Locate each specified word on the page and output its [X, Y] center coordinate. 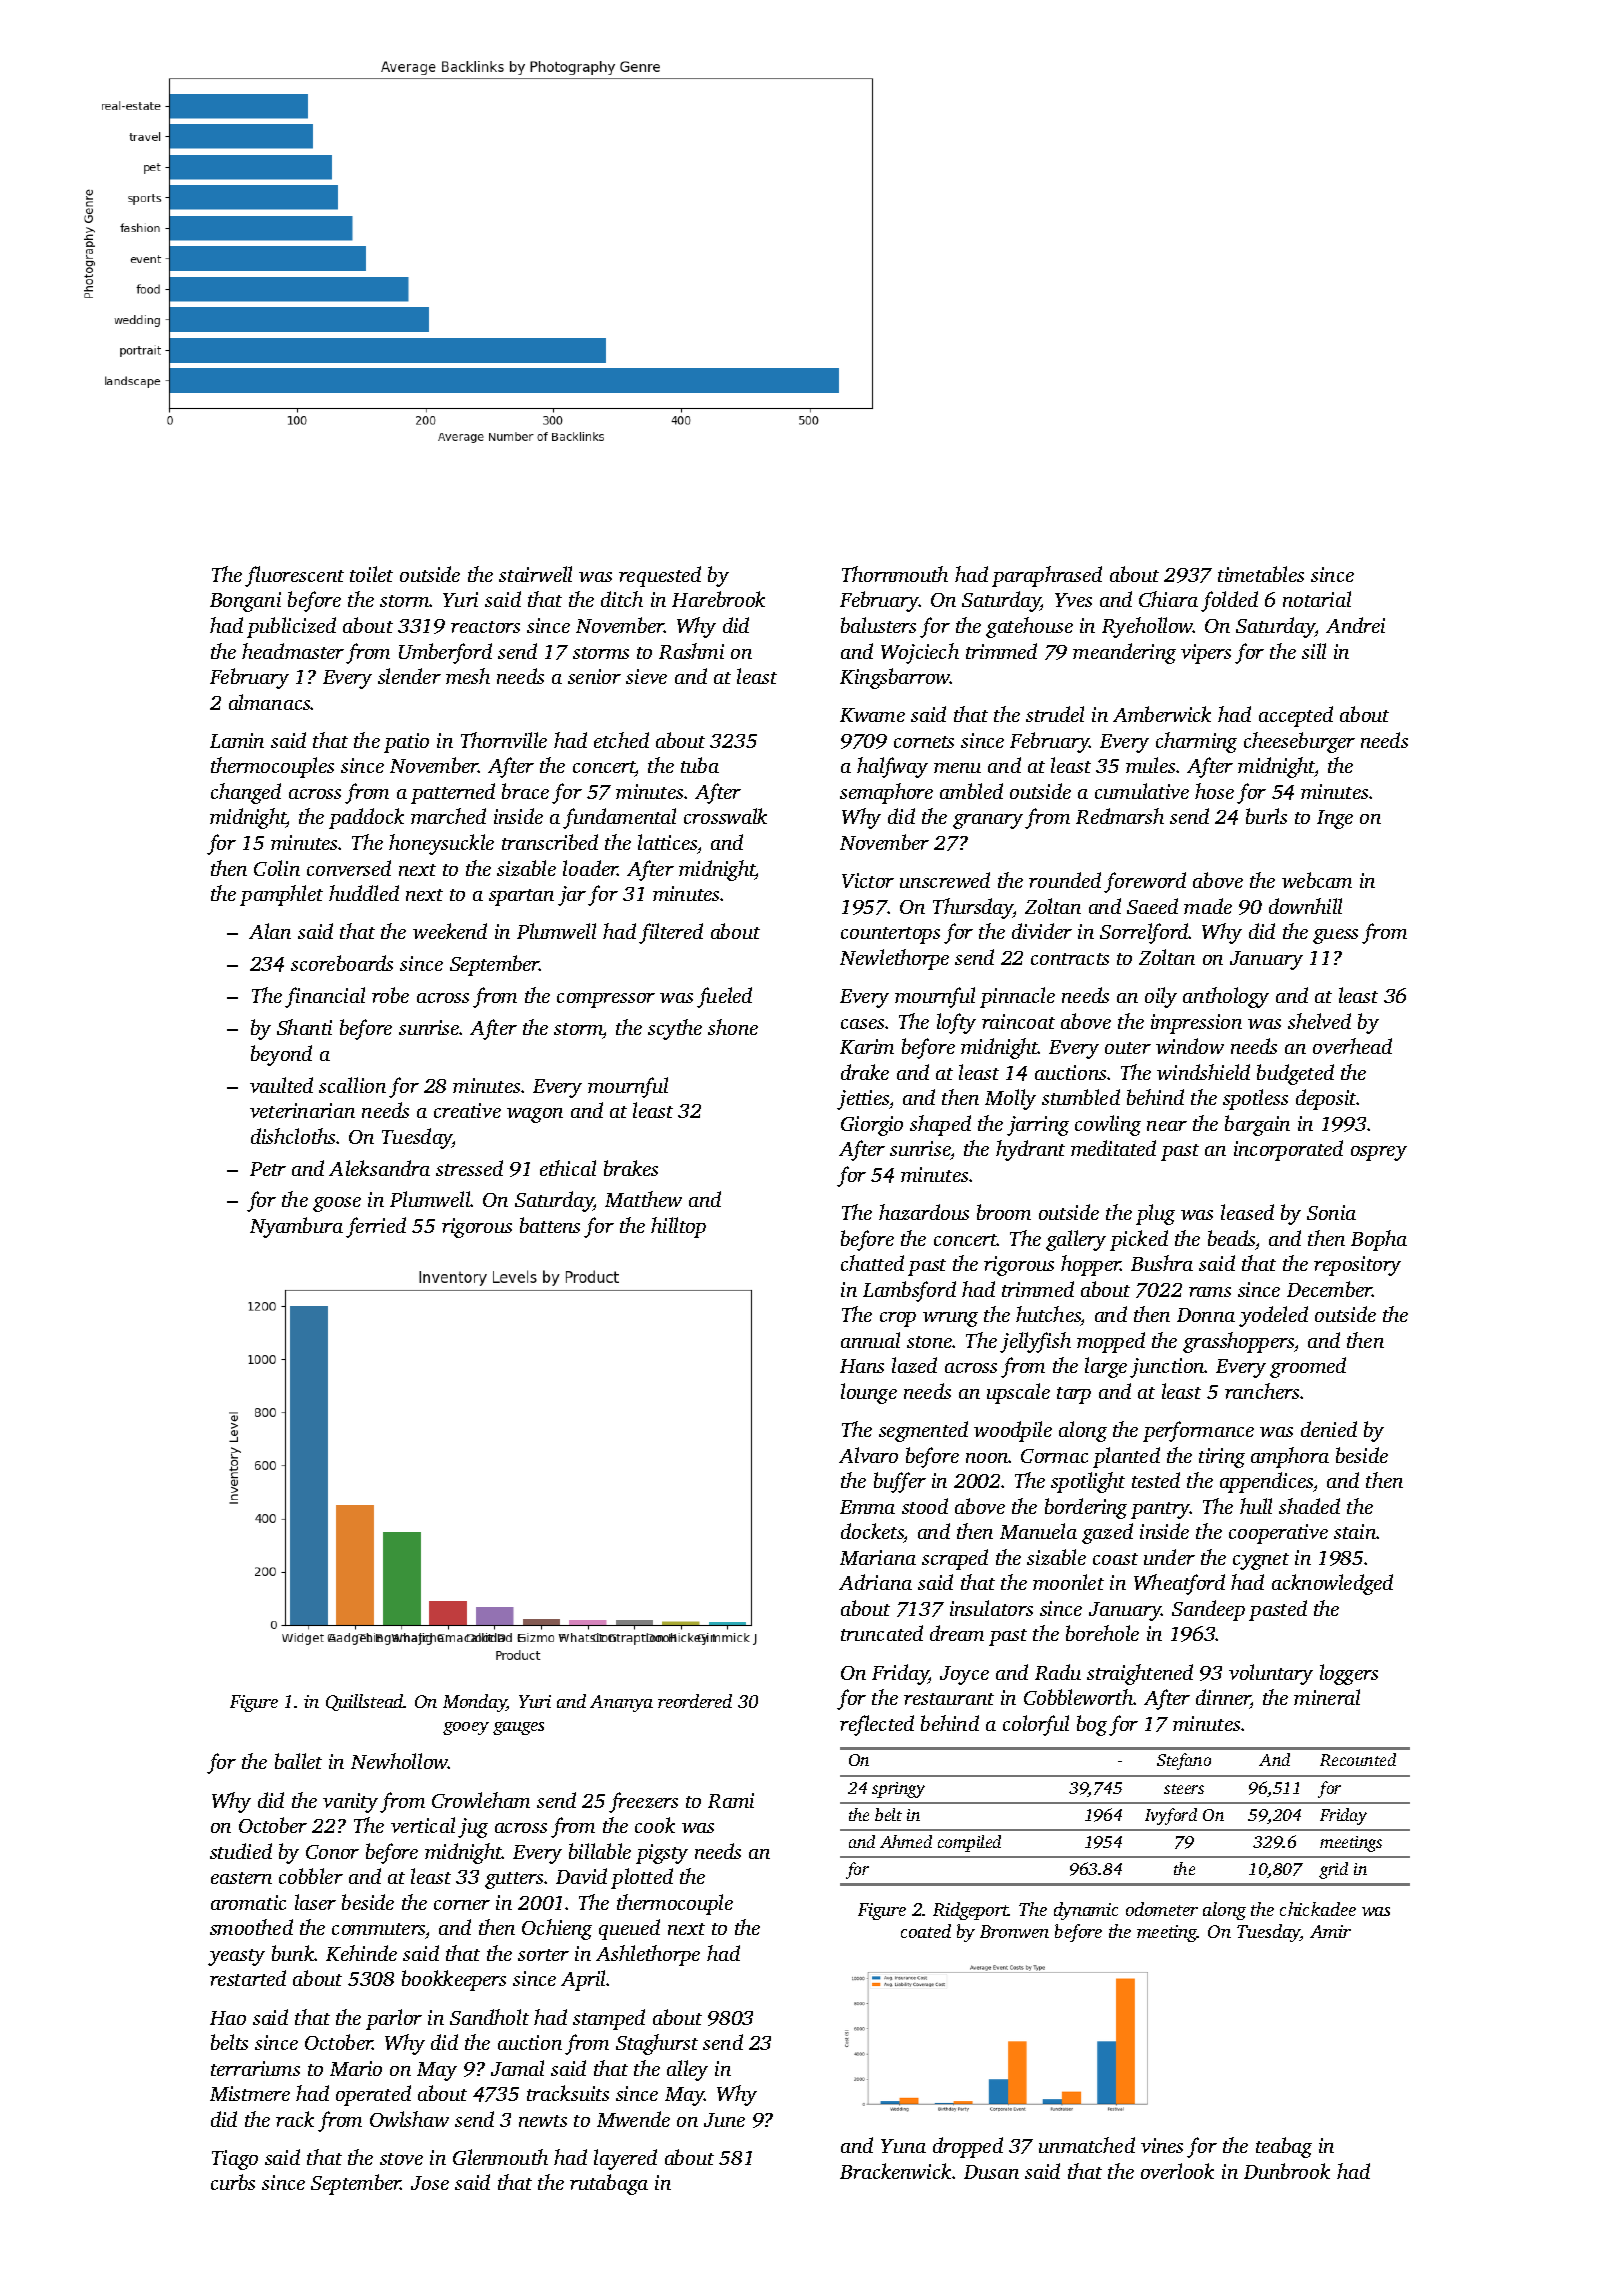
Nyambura [296, 1227]
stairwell [535, 574]
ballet [298, 1761]
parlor [394, 2019]
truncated [882, 1633]
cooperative [1278, 1534]
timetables [1261, 574]
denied [1329, 1429]
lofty [956, 1023]
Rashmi [691, 651]
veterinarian [302, 1110]
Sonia [1331, 1212]
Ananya [621, 1703]
